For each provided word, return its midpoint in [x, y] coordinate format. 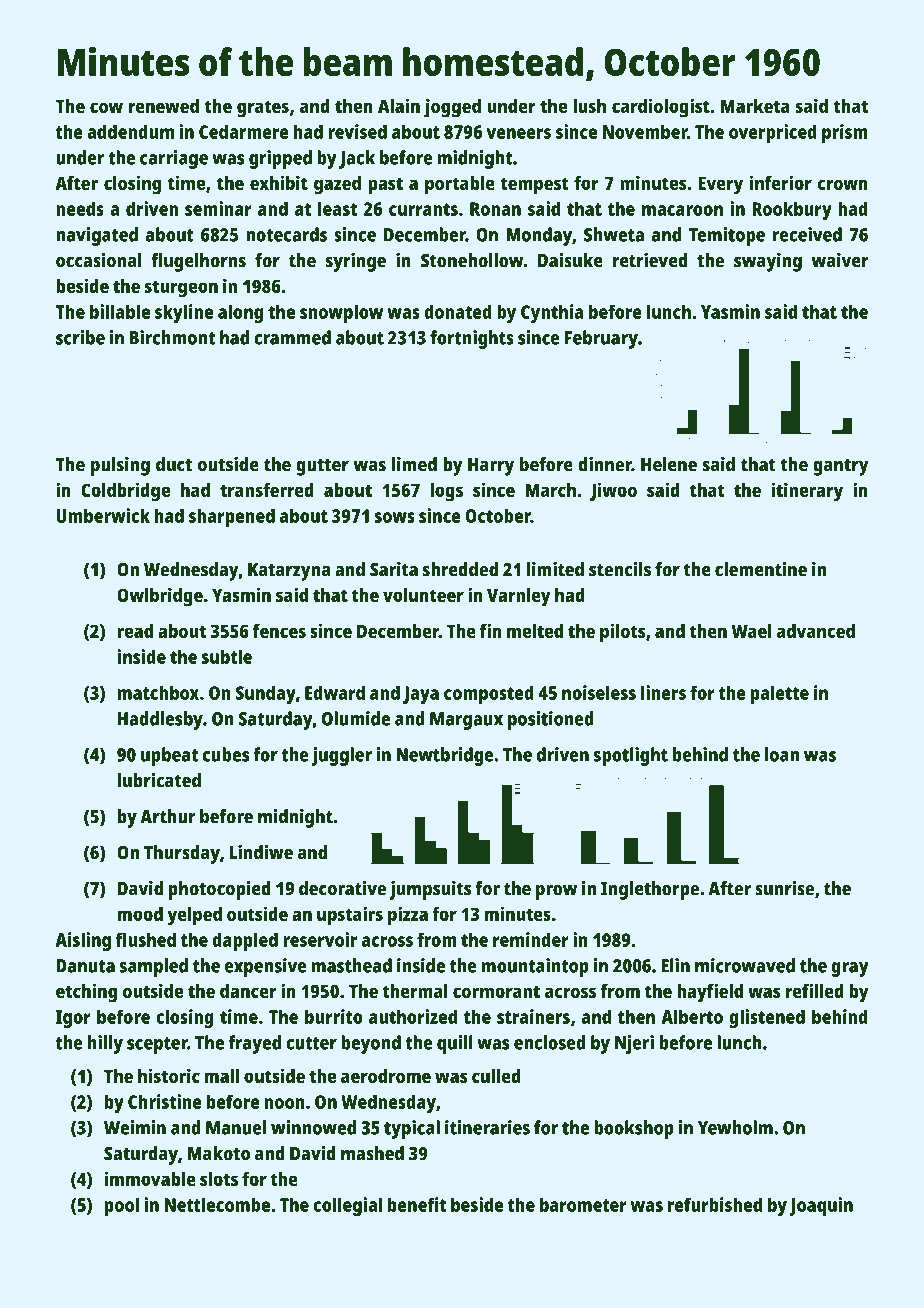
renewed [164, 106]
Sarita [394, 569]
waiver [840, 260]
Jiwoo [613, 491]
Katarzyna [289, 572]
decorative [342, 888]
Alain [399, 105]
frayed [254, 1044]
